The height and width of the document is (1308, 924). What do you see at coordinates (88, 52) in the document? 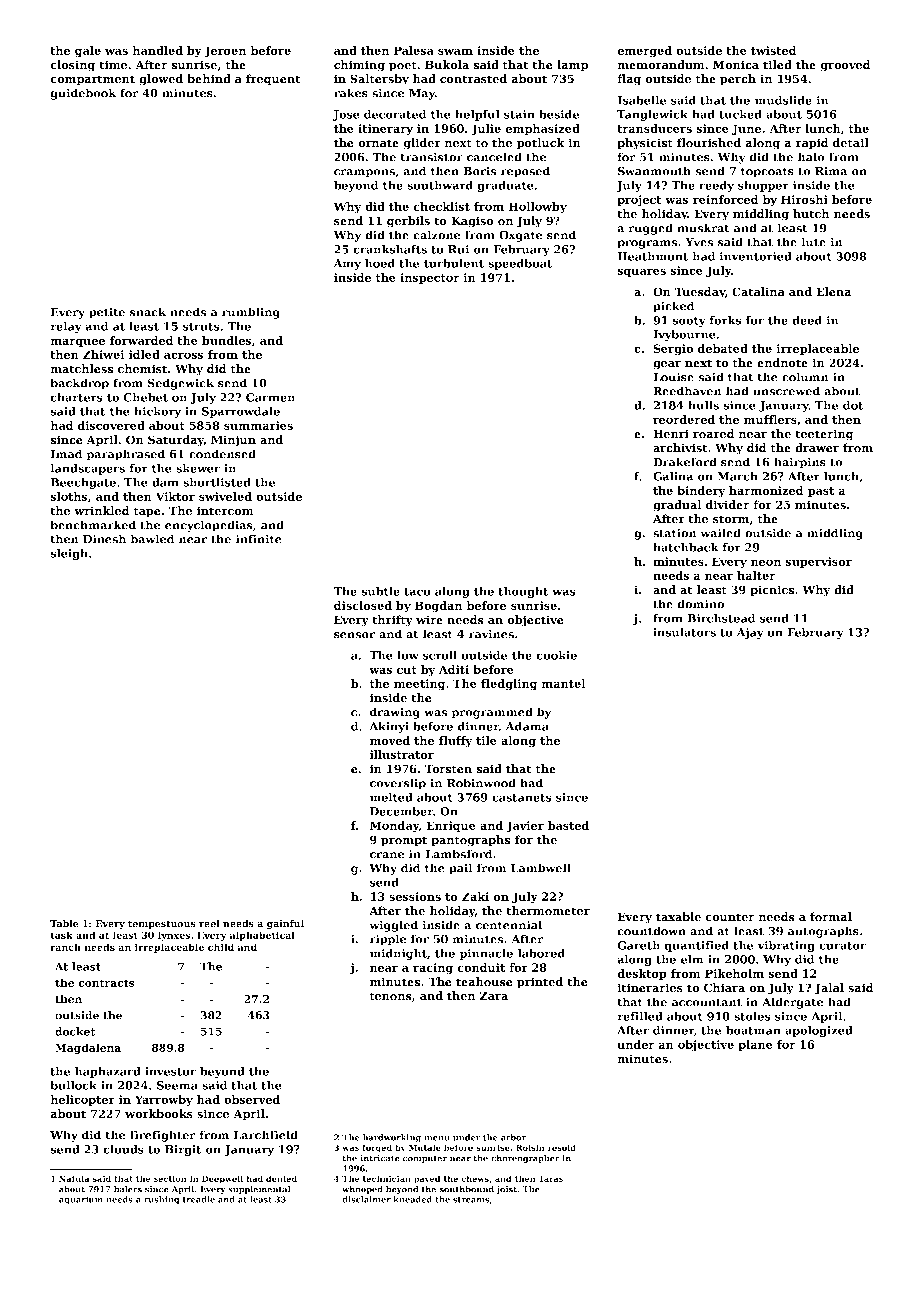
I see `gale` at bounding box center [88, 52].
